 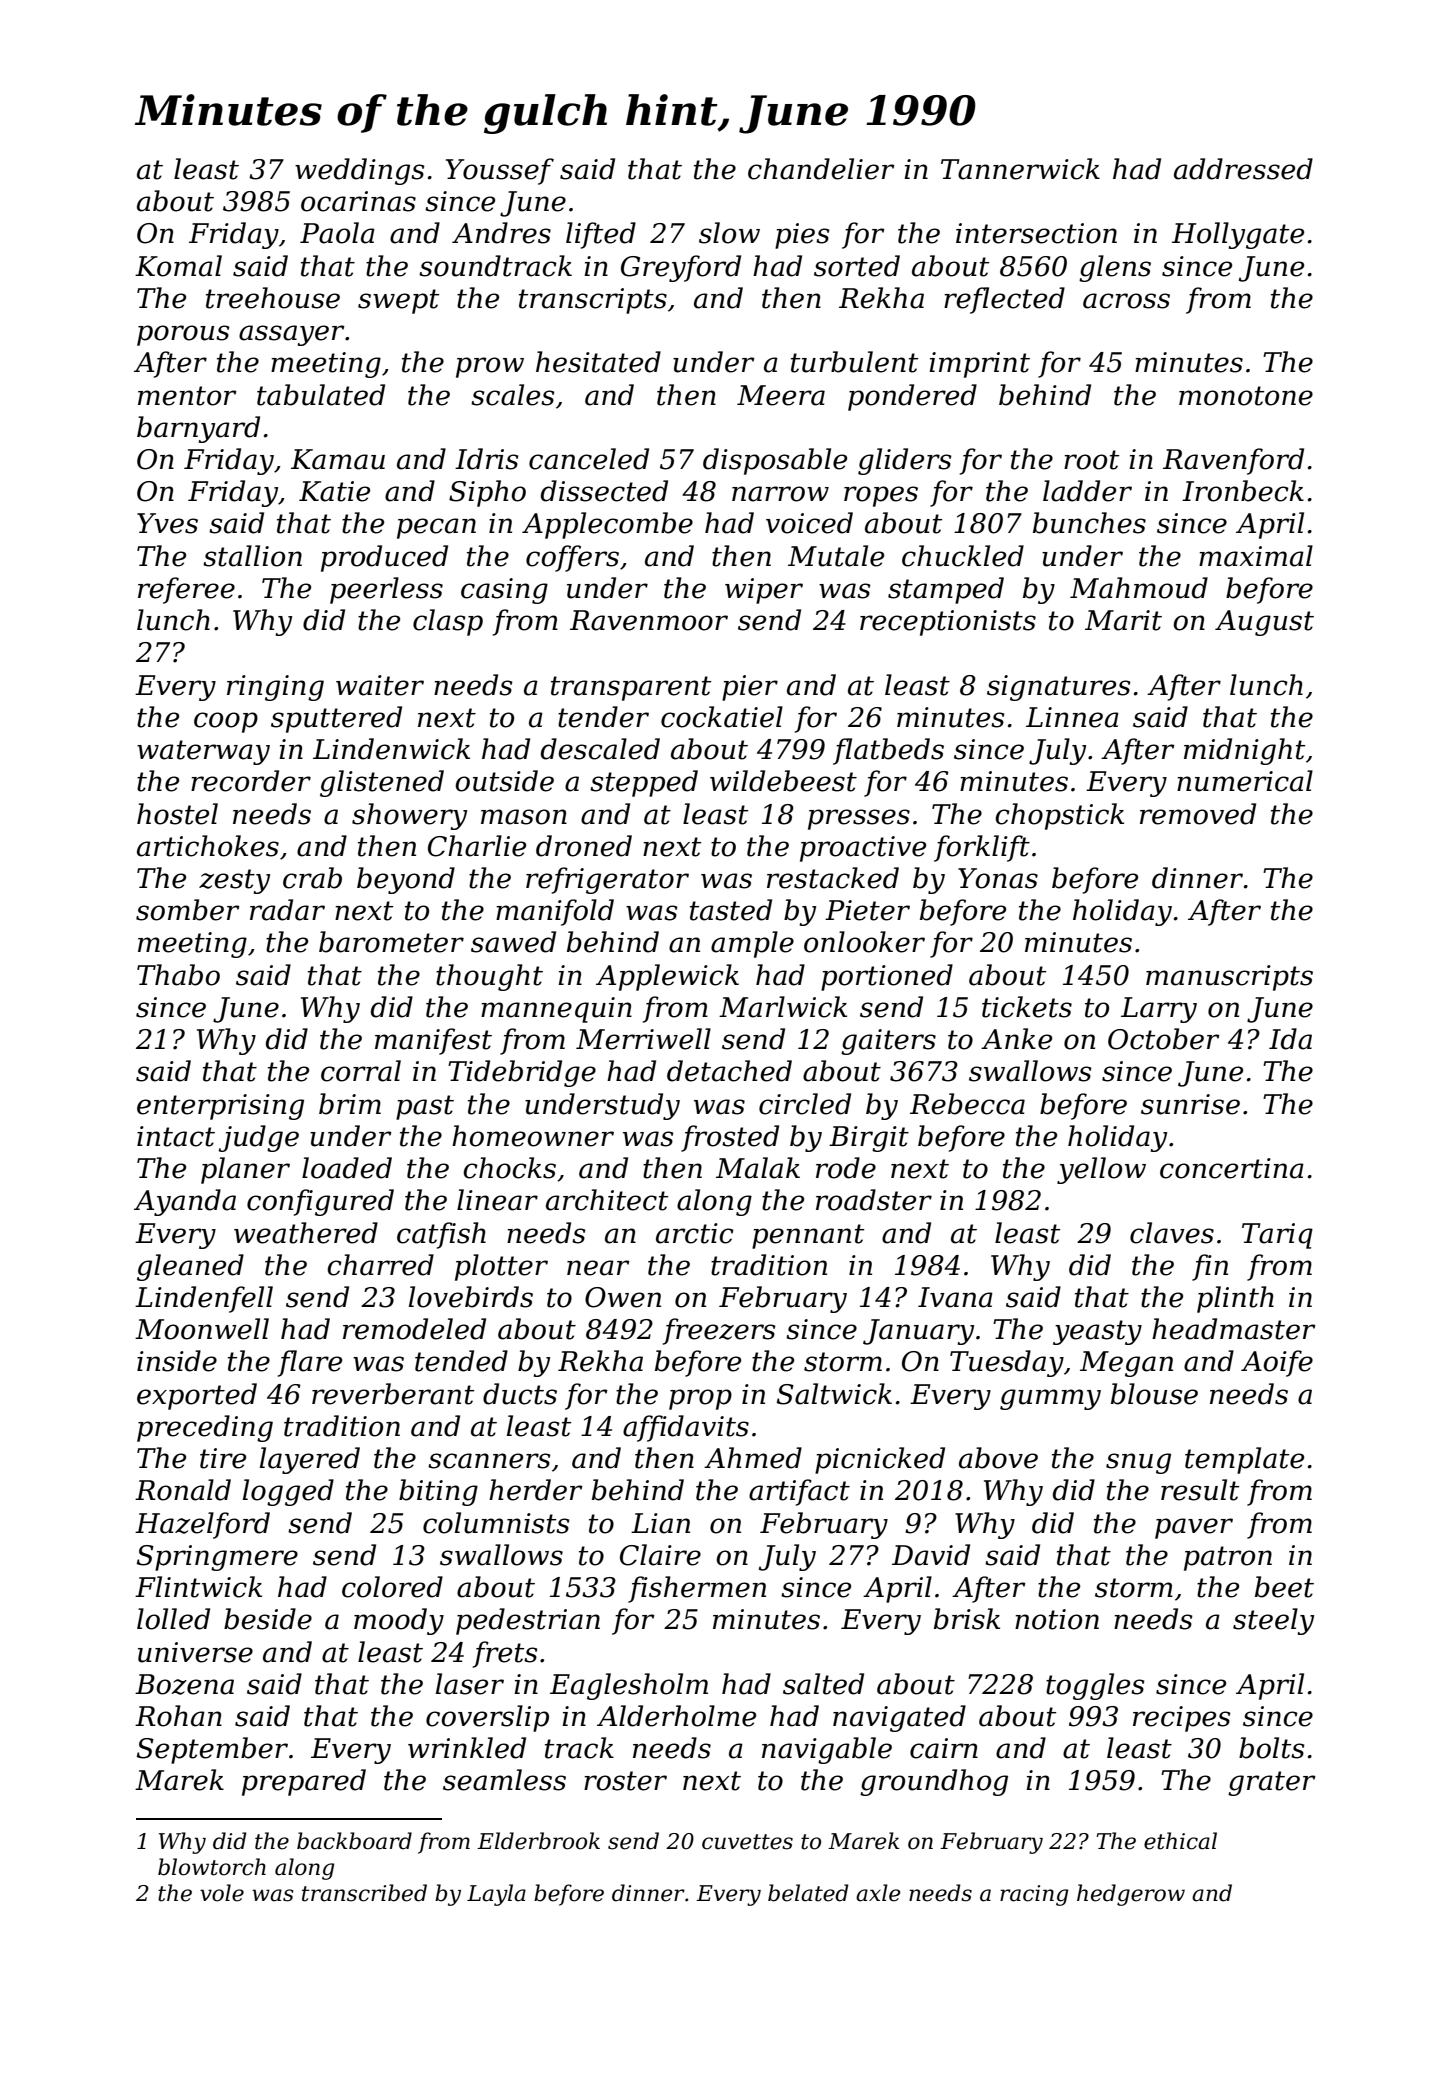 What do you see at coordinates (695, 1233) in the screenshot?
I see `arctic` at bounding box center [695, 1233].
